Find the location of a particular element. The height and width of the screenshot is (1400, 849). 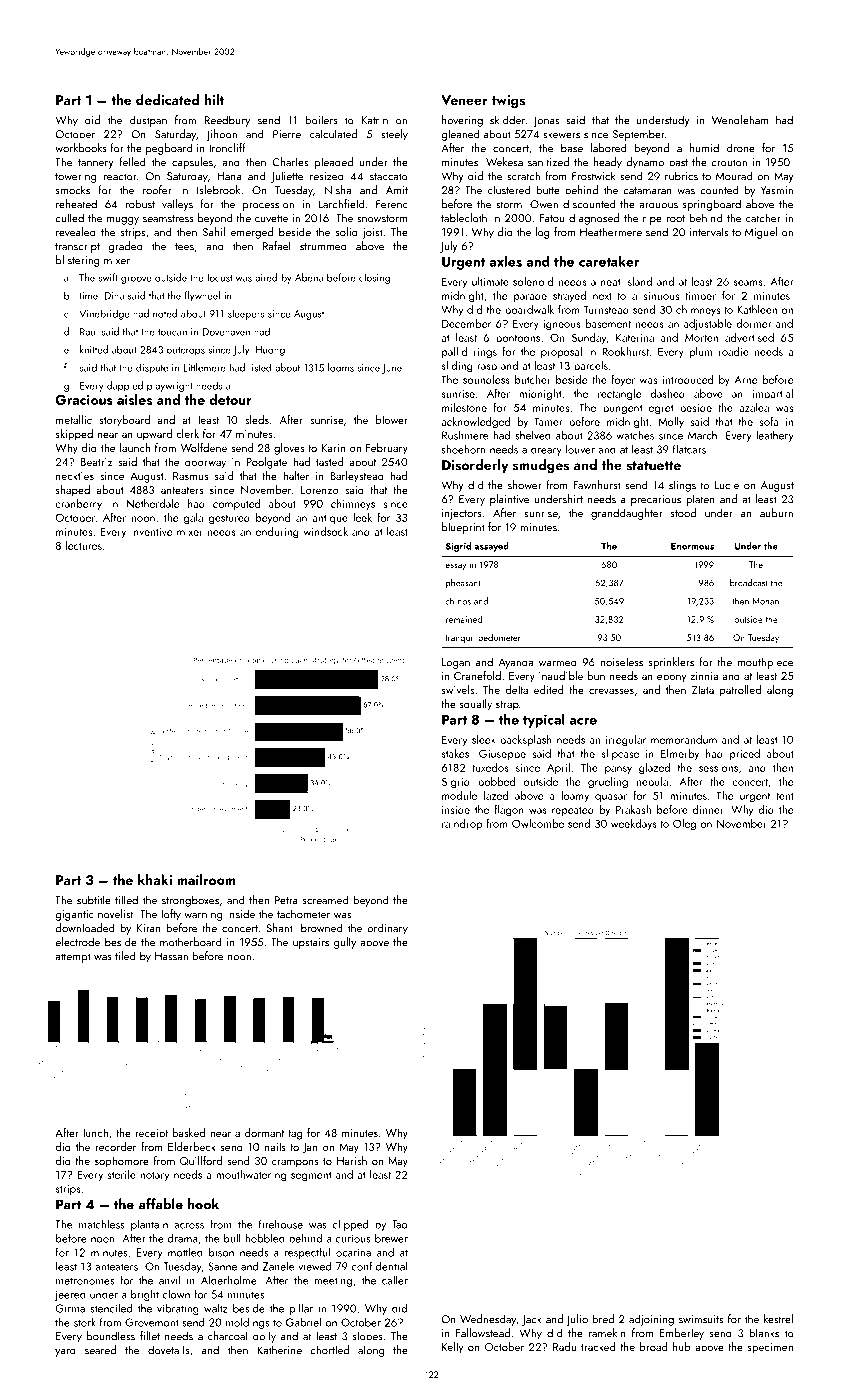

precarious is located at coordinates (656, 500).
